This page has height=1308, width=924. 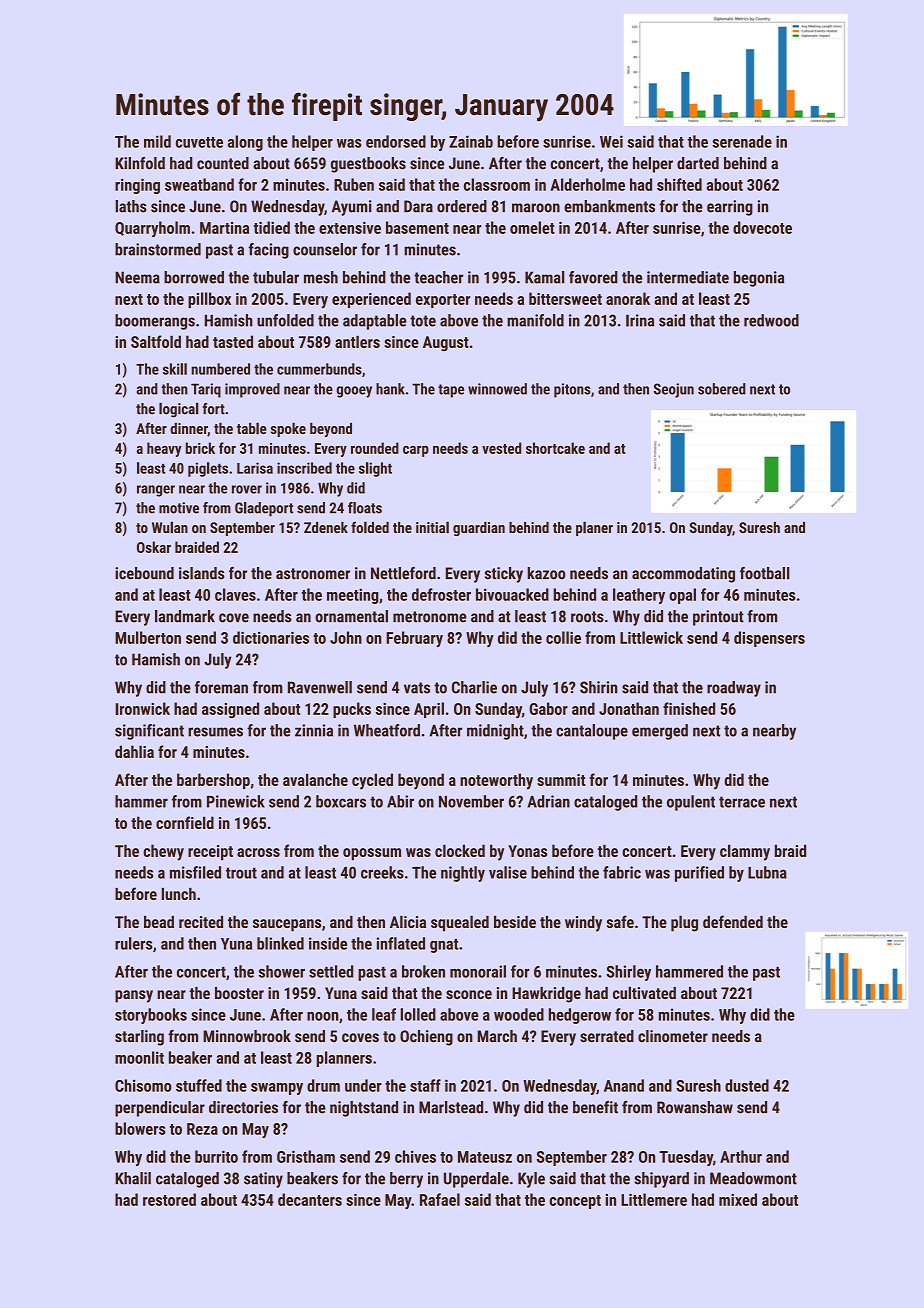 I want to click on burrito, so click(x=216, y=1156).
